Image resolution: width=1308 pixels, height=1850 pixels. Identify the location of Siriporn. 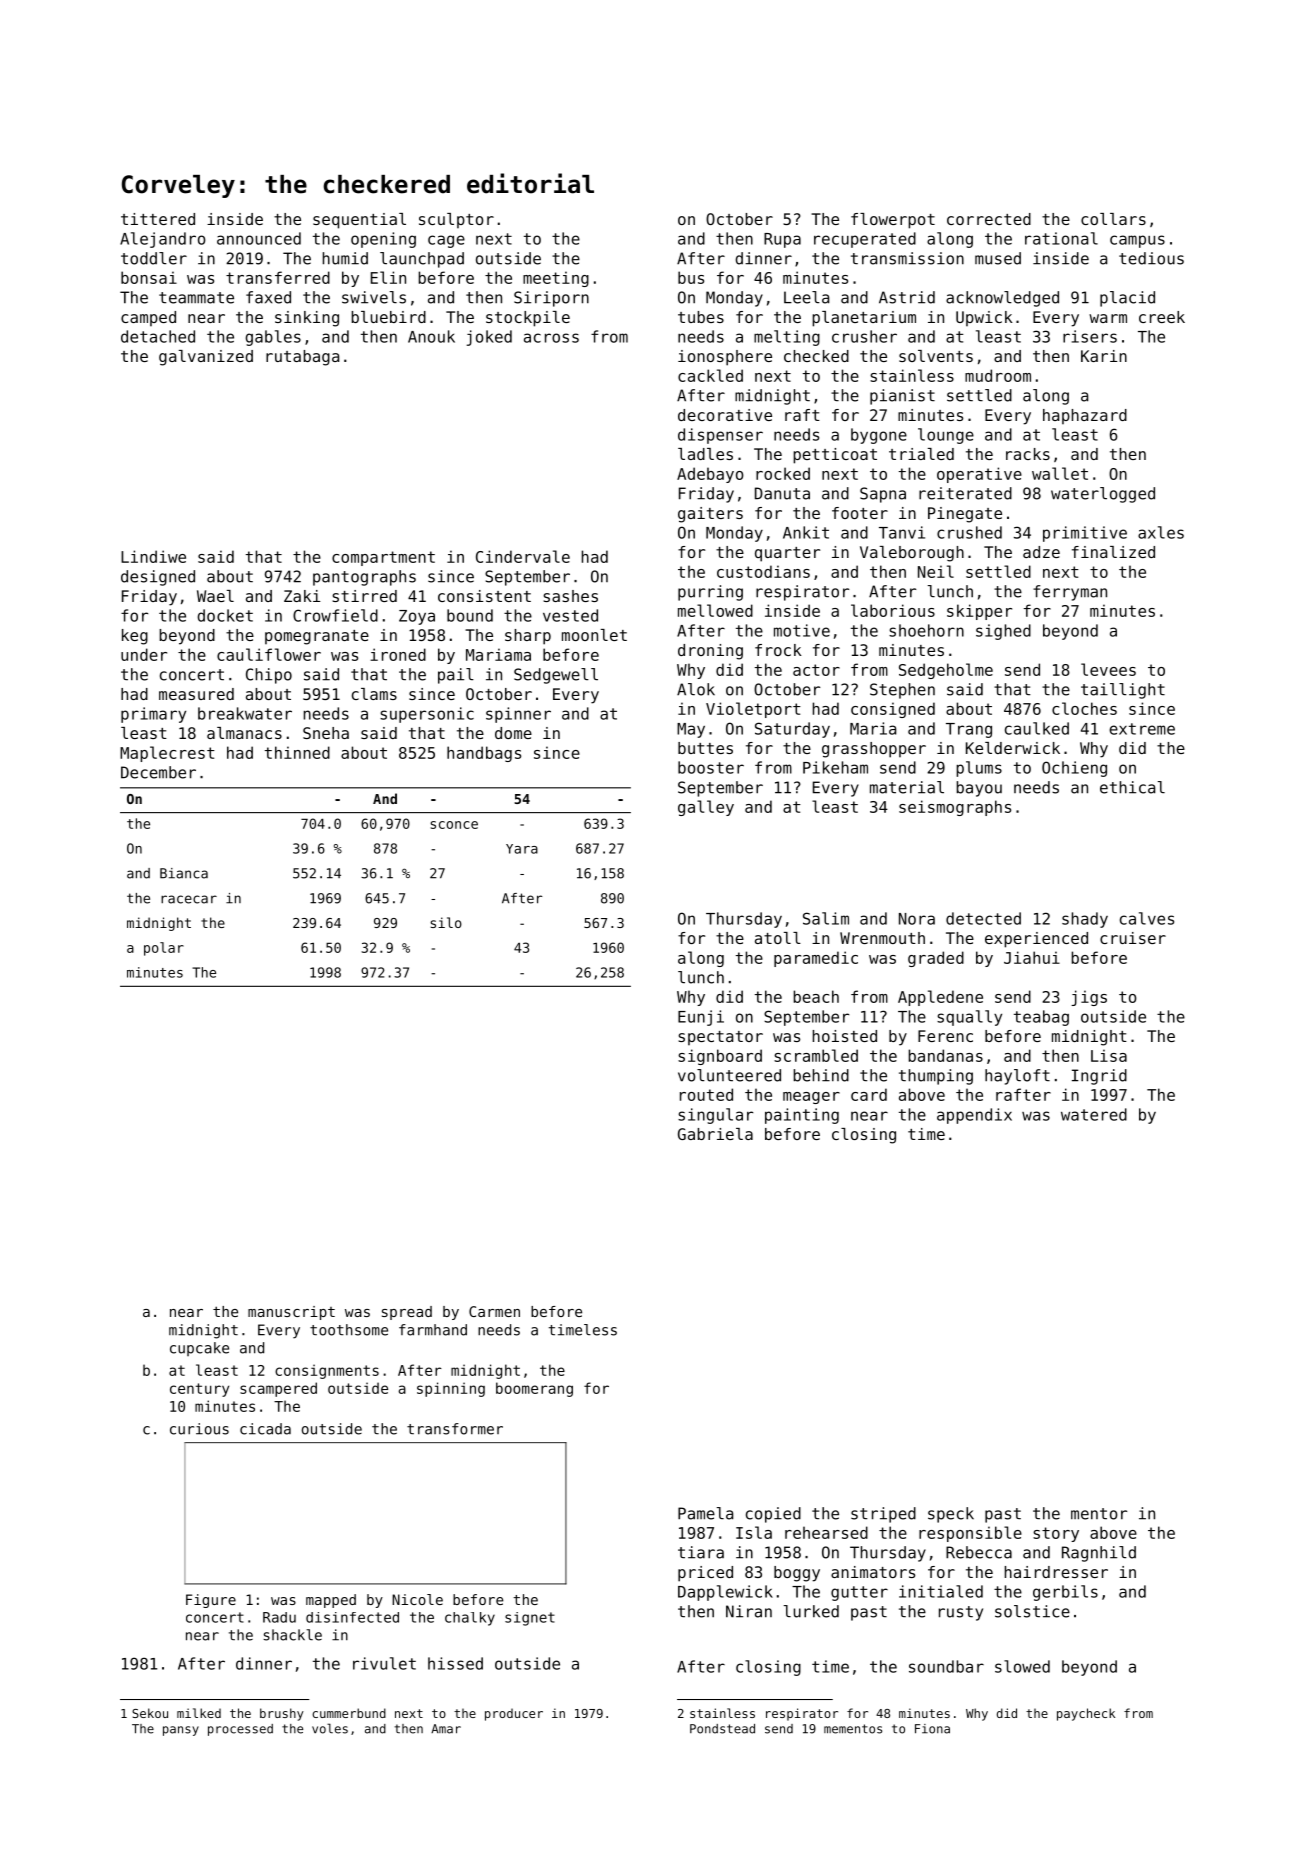
(551, 299).
